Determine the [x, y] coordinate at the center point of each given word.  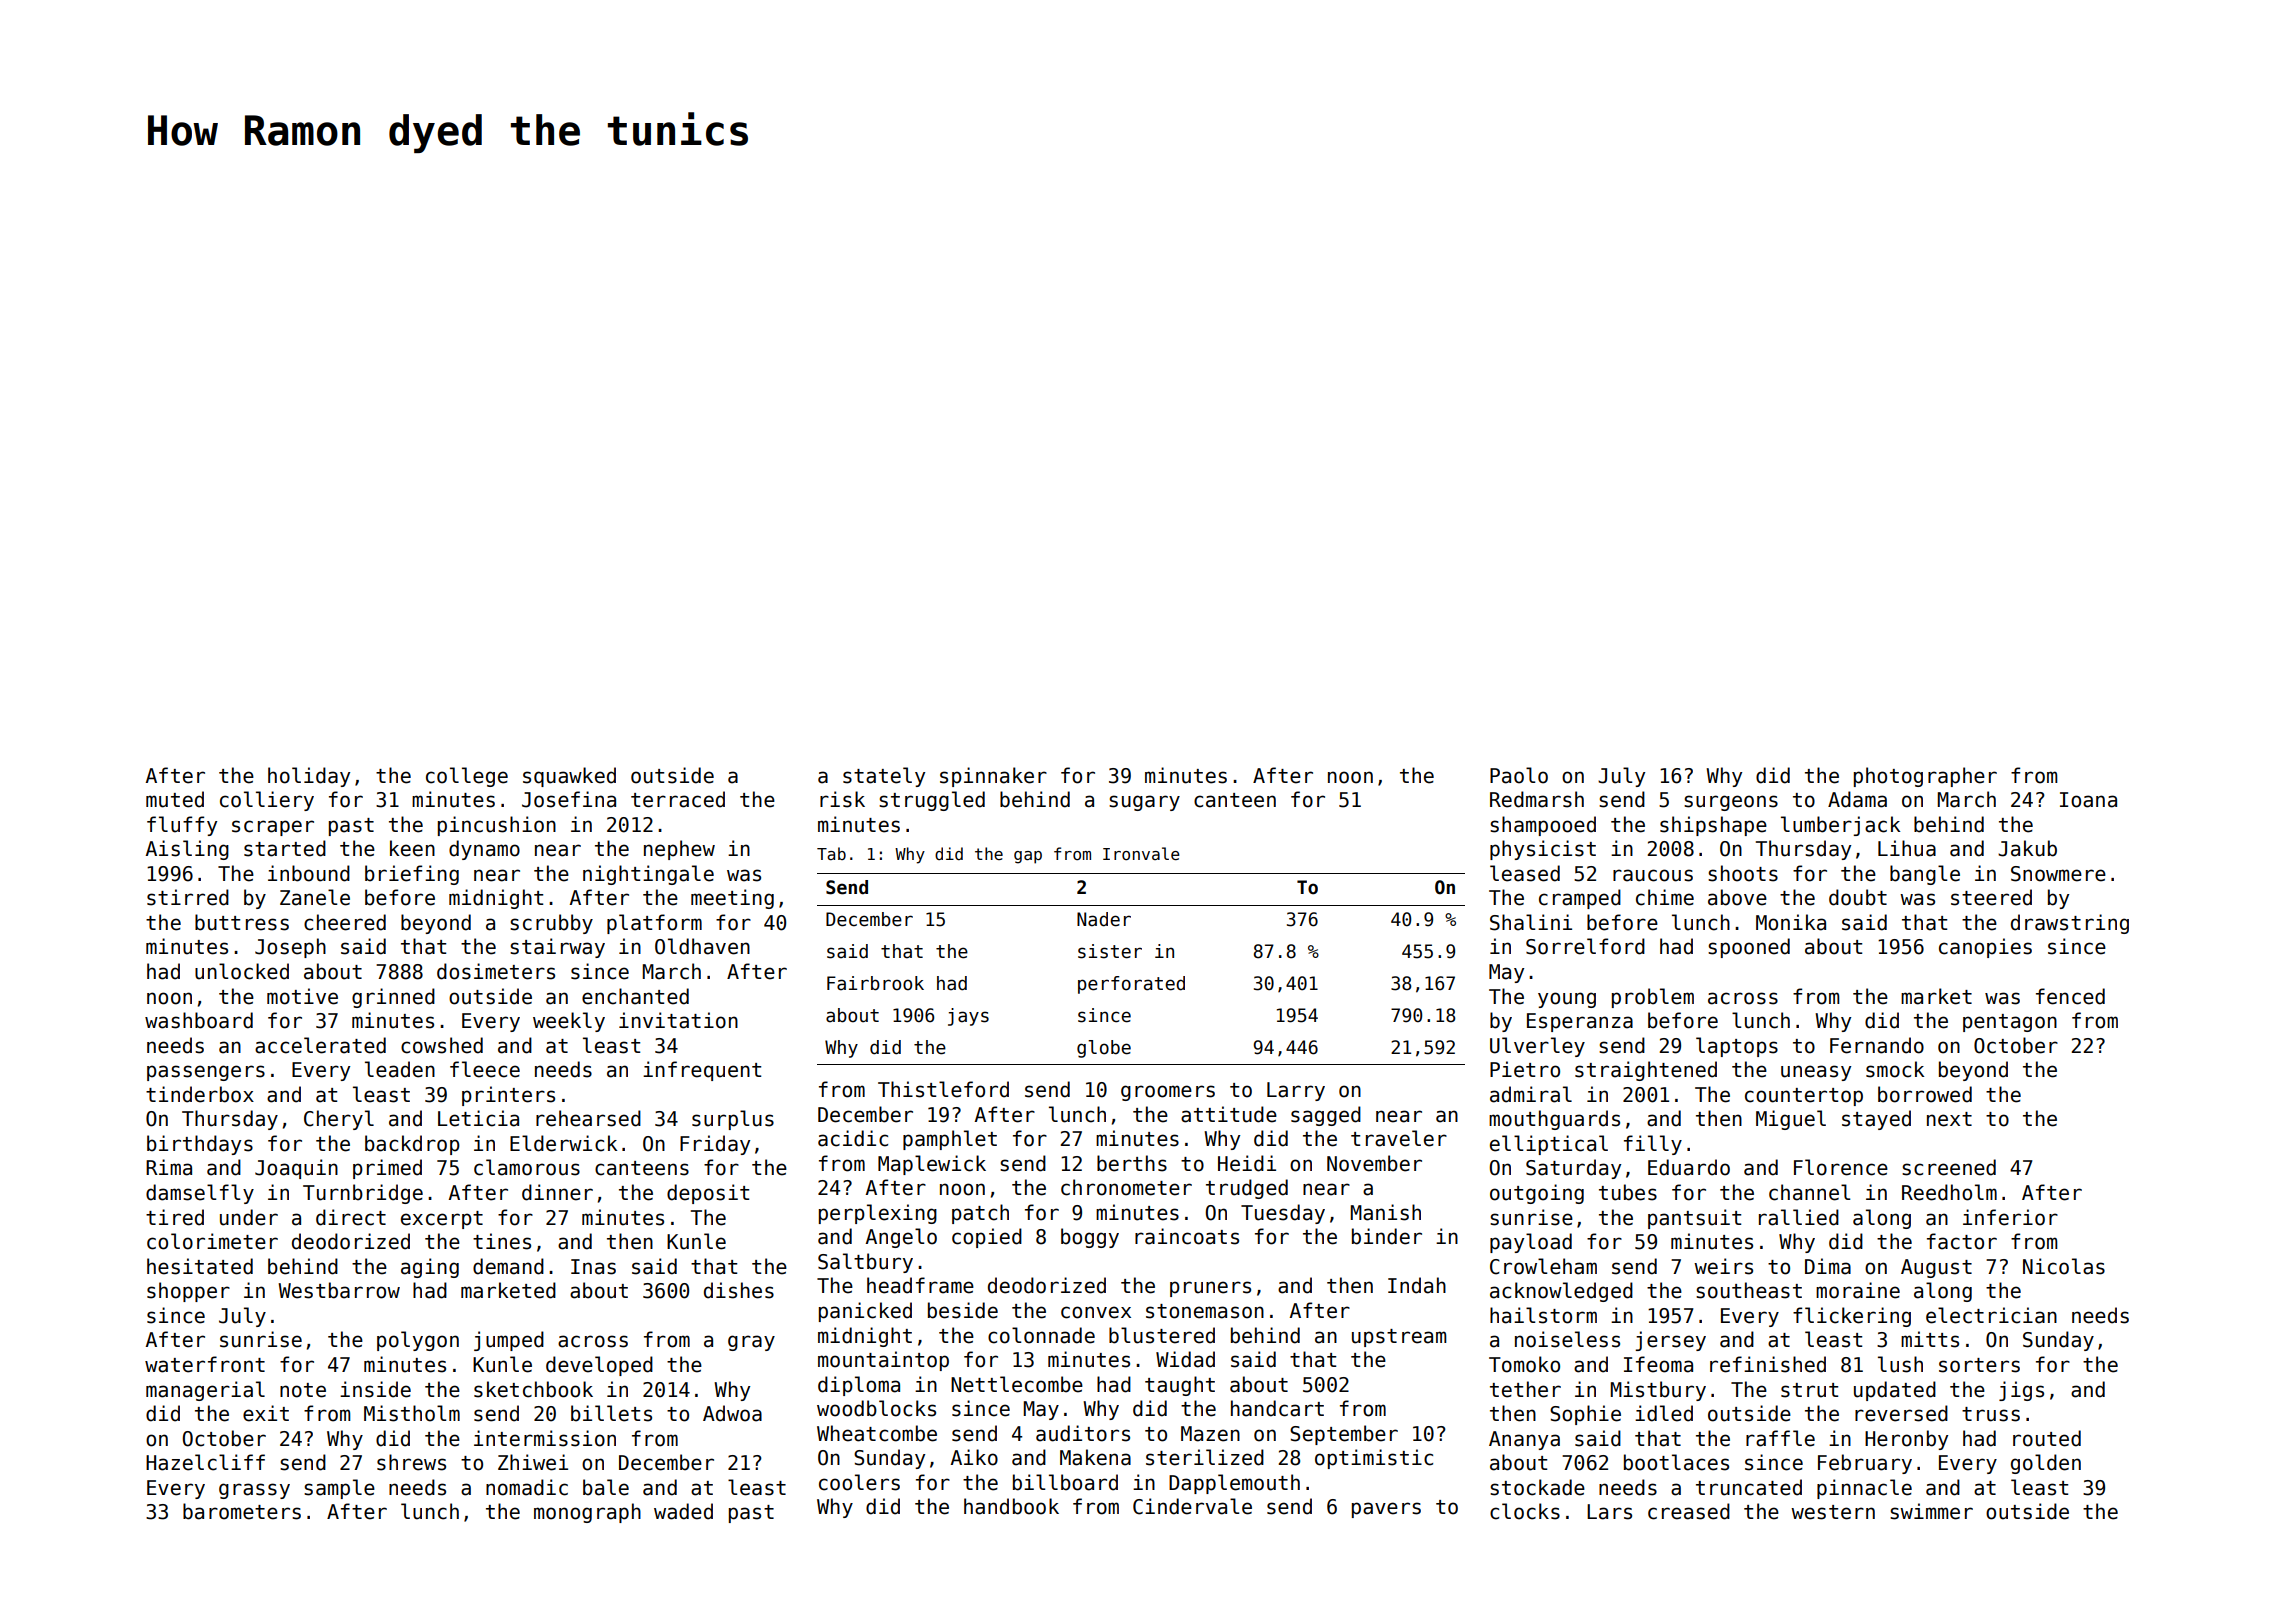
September [1344, 1435]
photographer [1925, 777]
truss [1991, 1414]
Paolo [1519, 775]
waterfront [205, 1364]
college [467, 777]
